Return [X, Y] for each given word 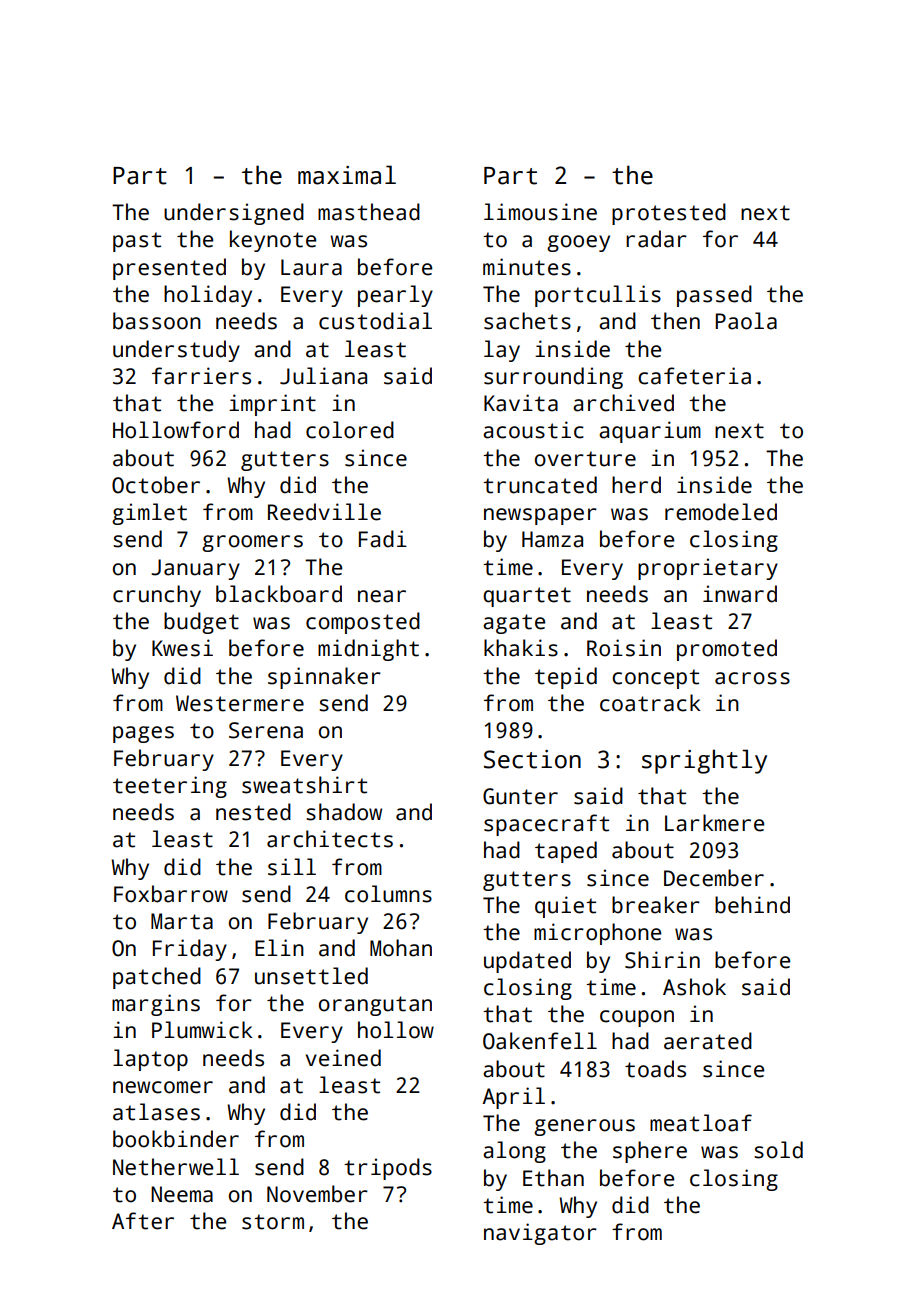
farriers [201, 376]
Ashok [694, 987]
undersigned [234, 214]
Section [532, 759]
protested [669, 214]
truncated [540, 485]
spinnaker [324, 678]
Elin [279, 947]
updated [527, 962]
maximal [347, 175]
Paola [746, 321]
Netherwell [176, 1167]
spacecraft [546, 825]
